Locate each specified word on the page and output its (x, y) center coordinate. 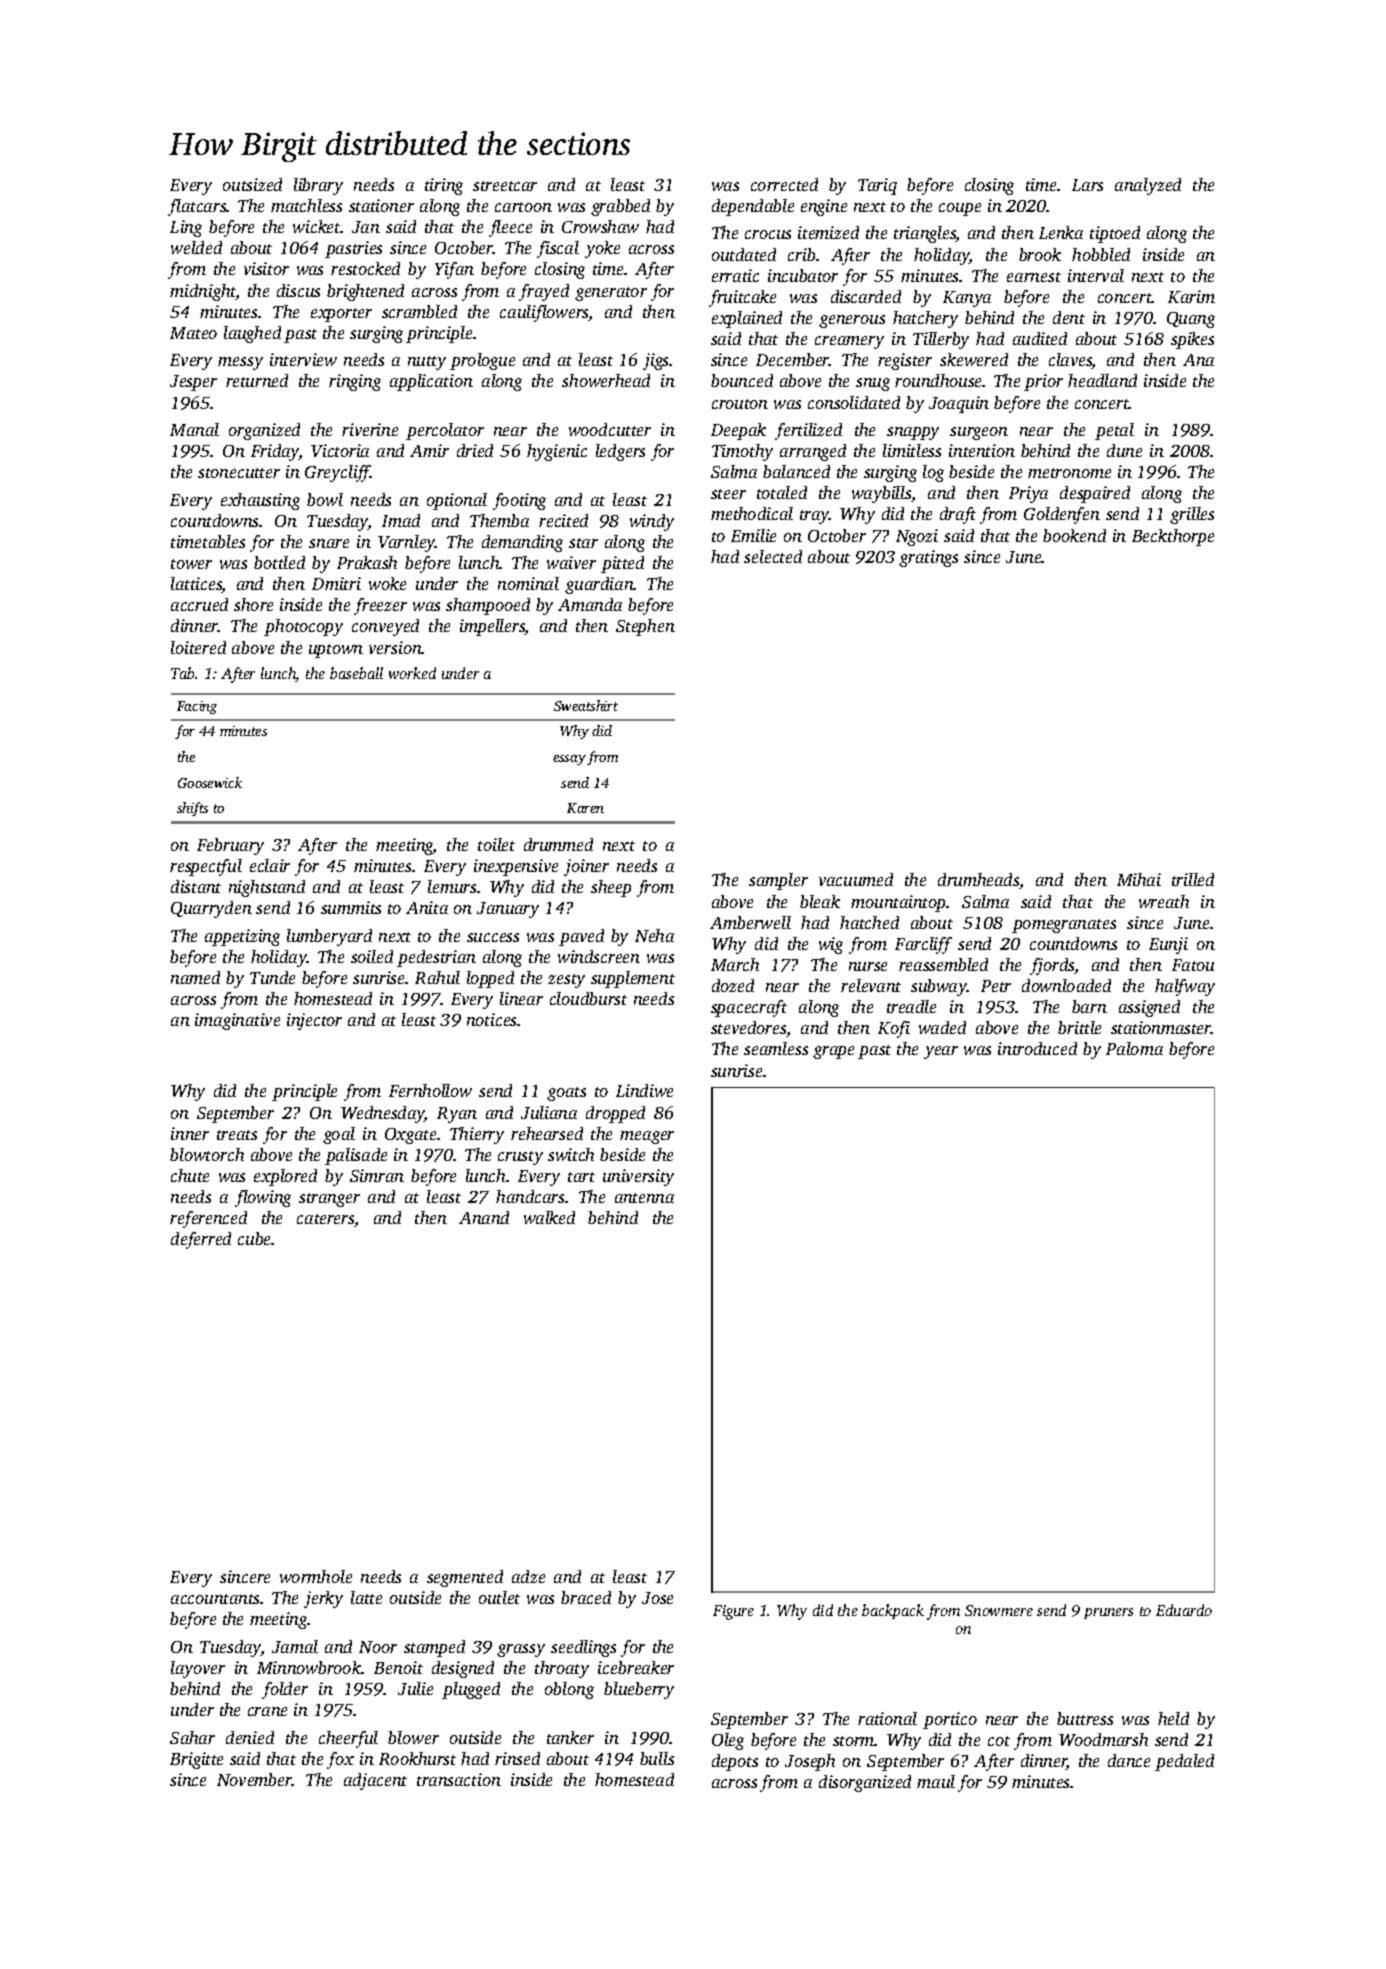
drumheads (978, 879)
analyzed (1148, 186)
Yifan (454, 270)
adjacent (375, 1781)
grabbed (620, 207)
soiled (372, 956)
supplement (633, 979)
